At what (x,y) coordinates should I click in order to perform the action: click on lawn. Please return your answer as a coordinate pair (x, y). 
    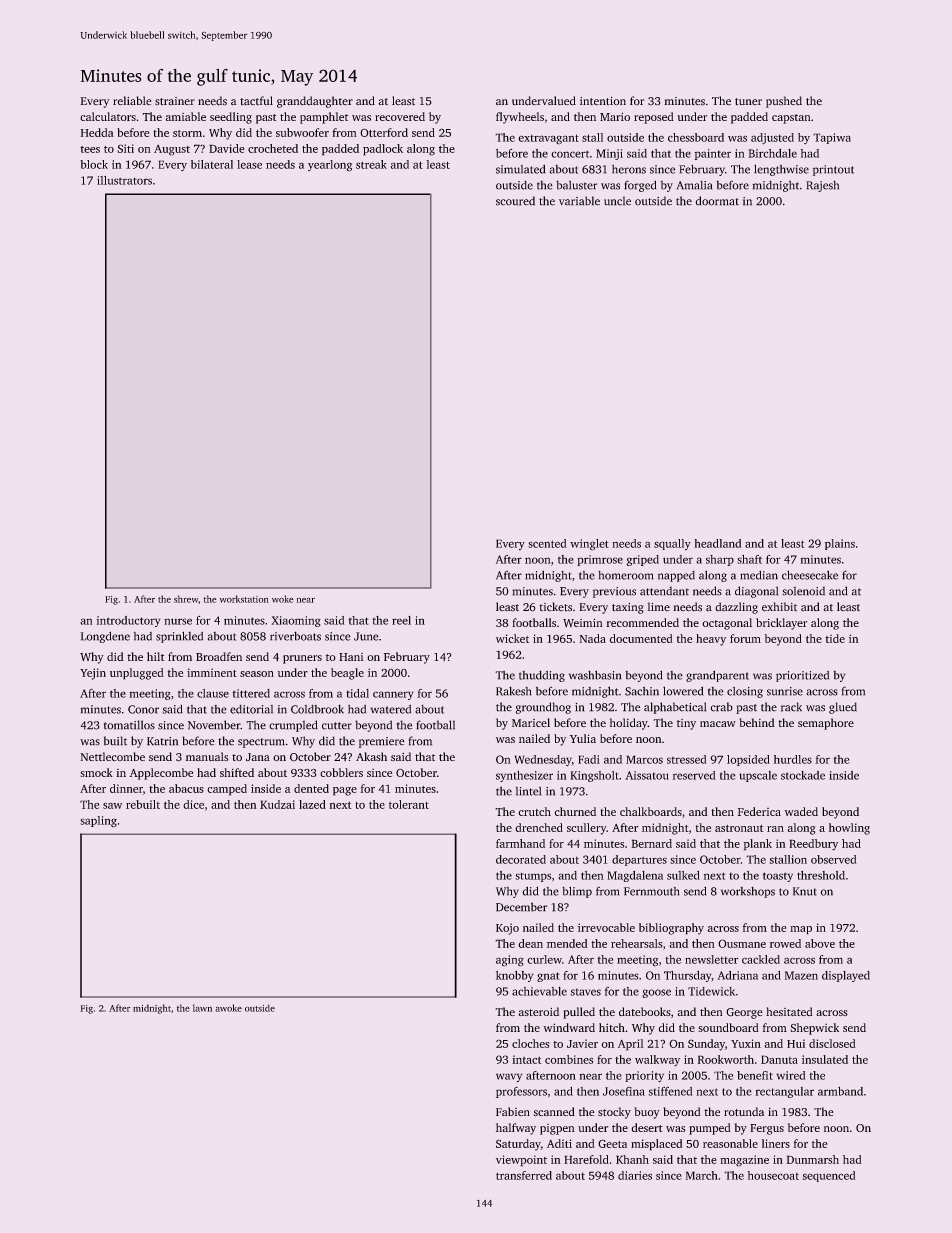
    Looking at the image, I should click on (202, 1008).
